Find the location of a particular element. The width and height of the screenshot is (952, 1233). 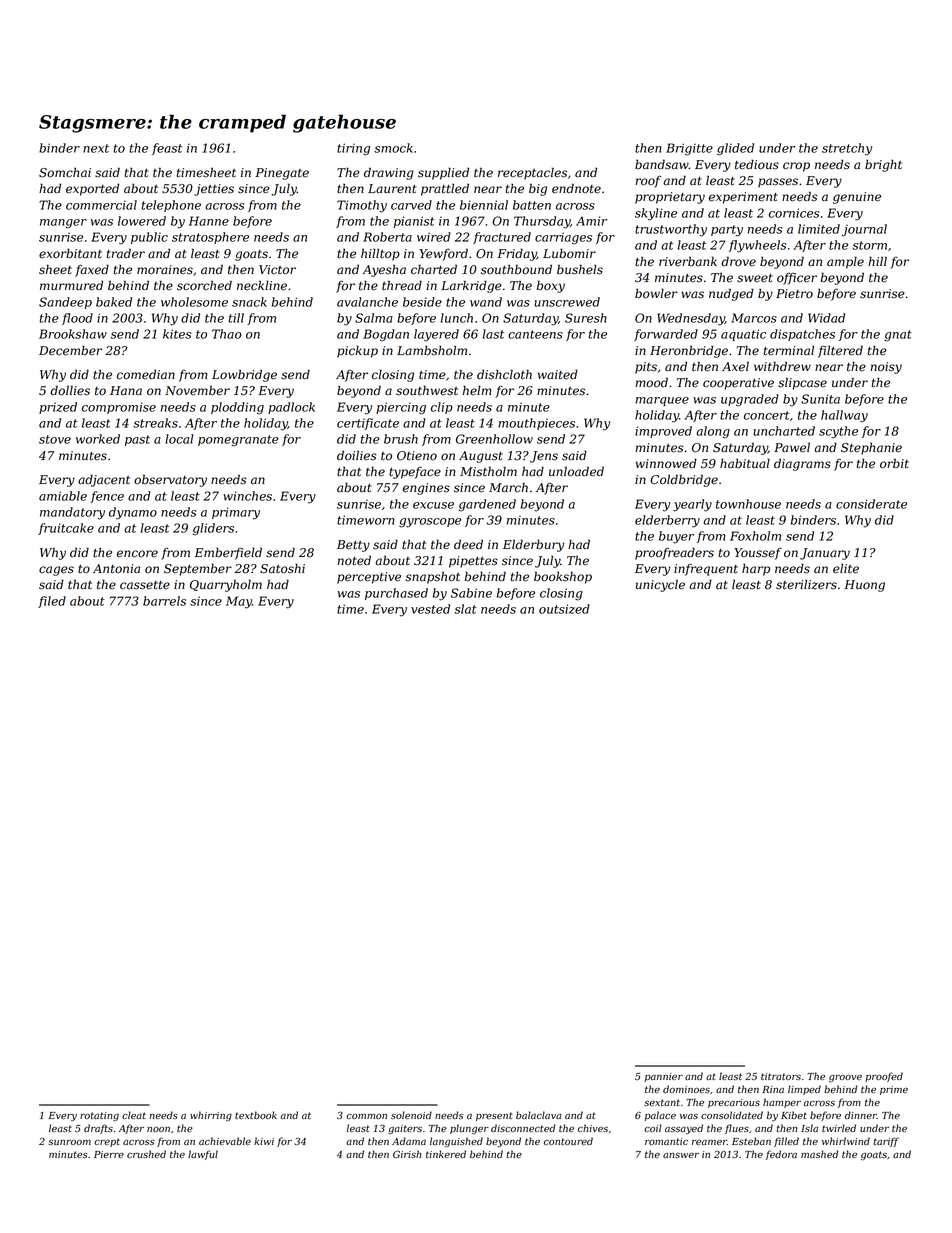

Huong is located at coordinates (864, 586).
